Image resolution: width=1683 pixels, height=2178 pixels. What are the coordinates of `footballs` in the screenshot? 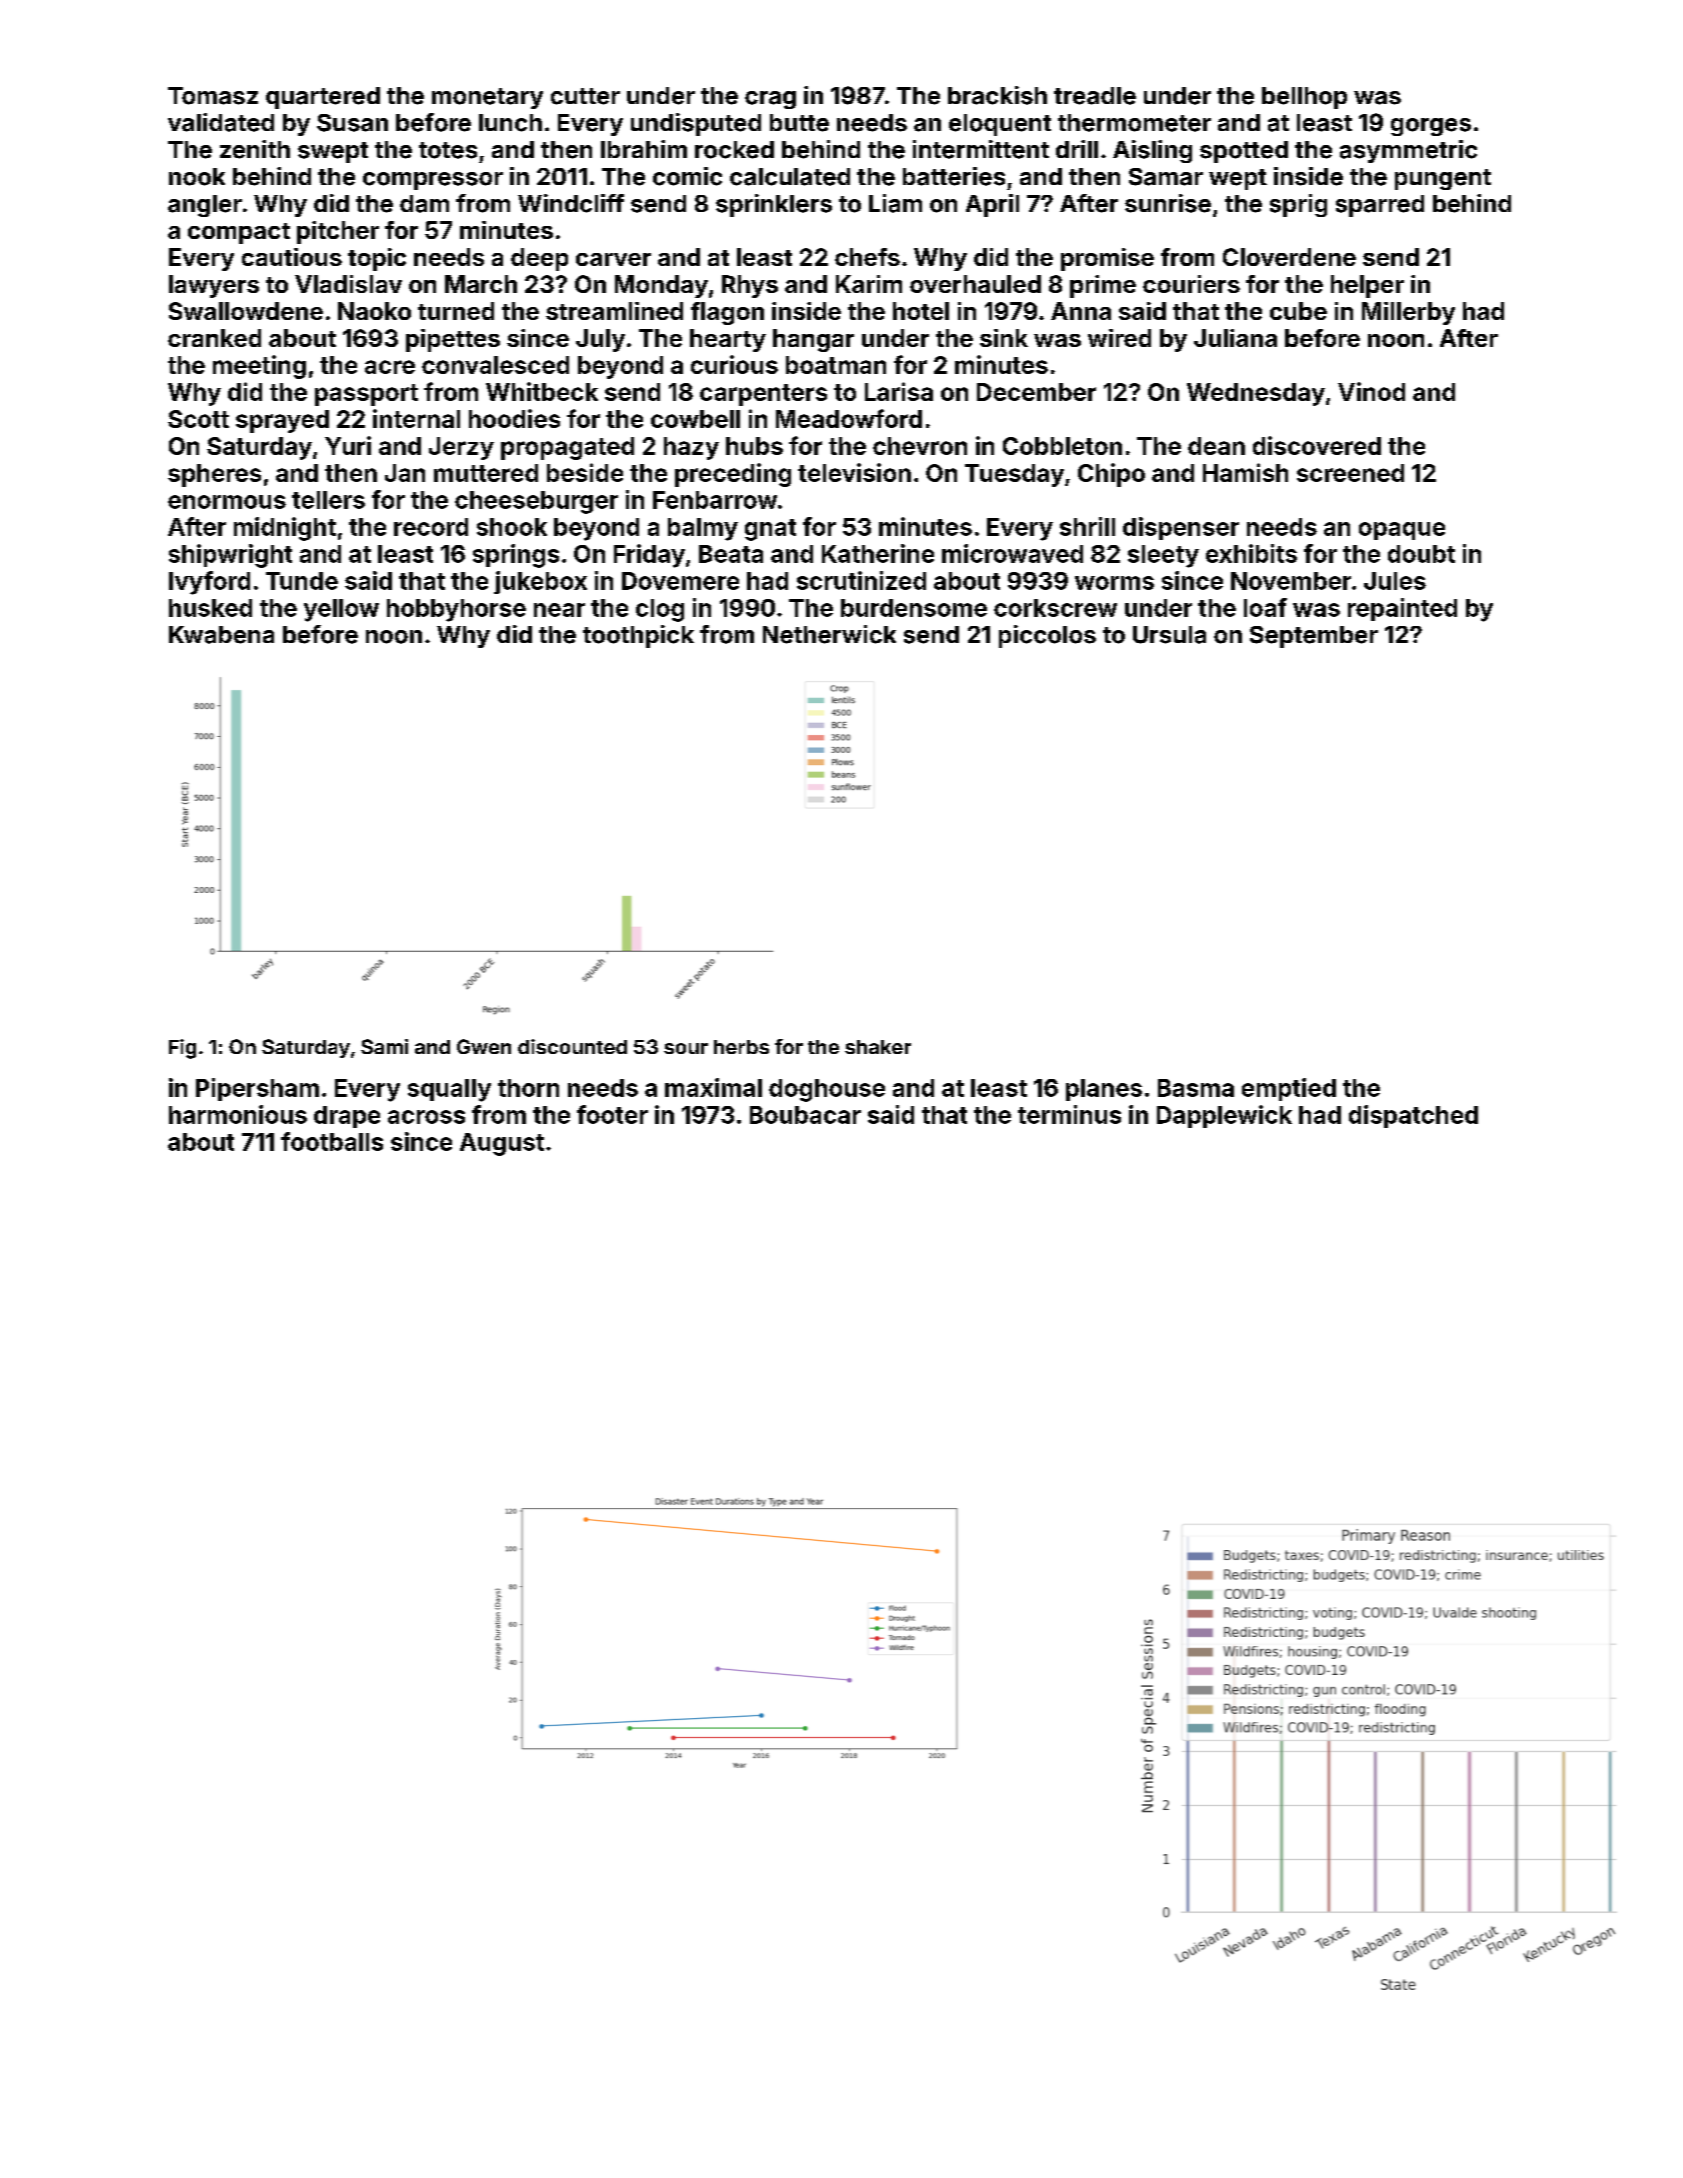 It's located at (332, 1141).
